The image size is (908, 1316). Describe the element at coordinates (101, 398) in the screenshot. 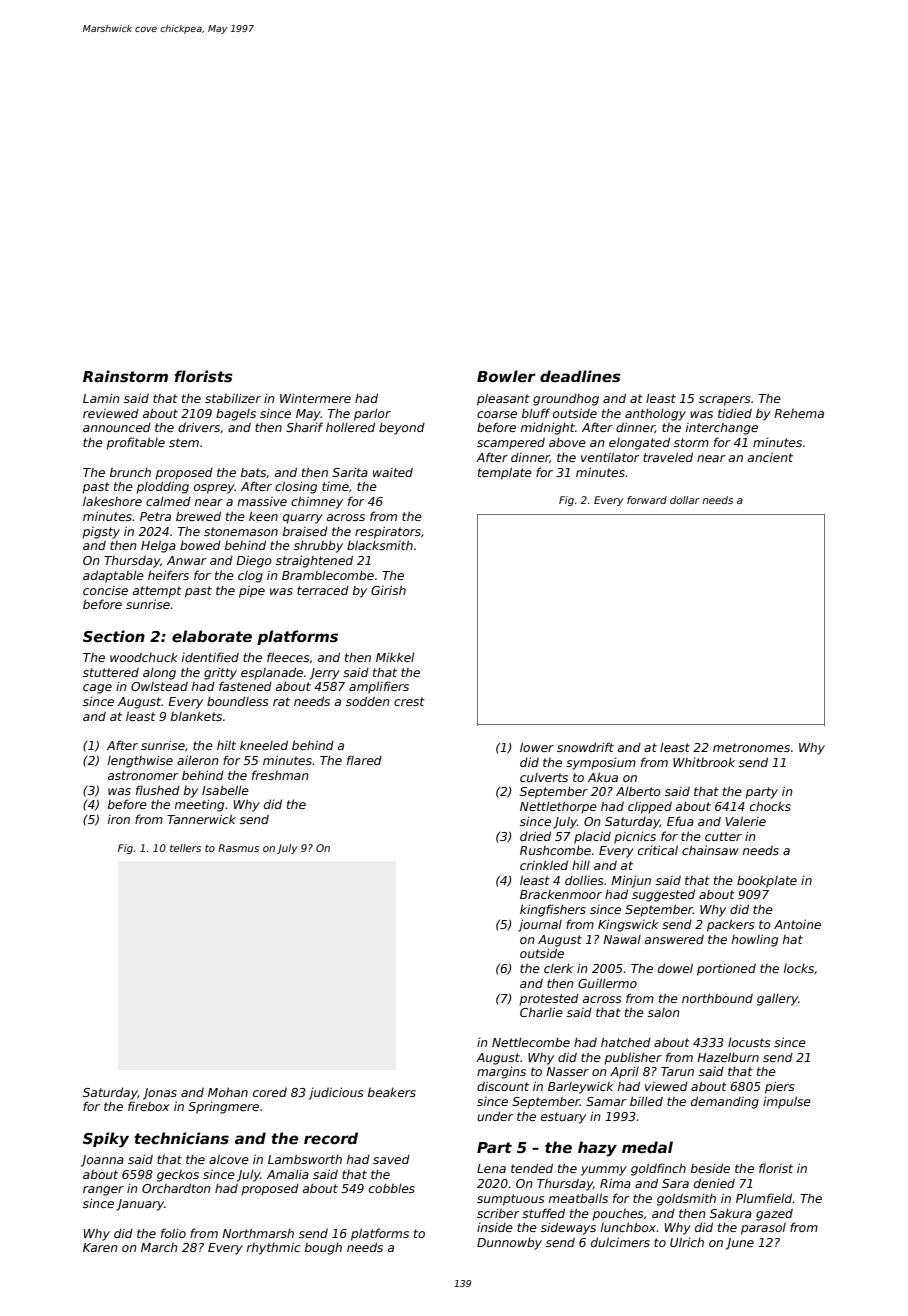

I see `Lamin` at that location.
